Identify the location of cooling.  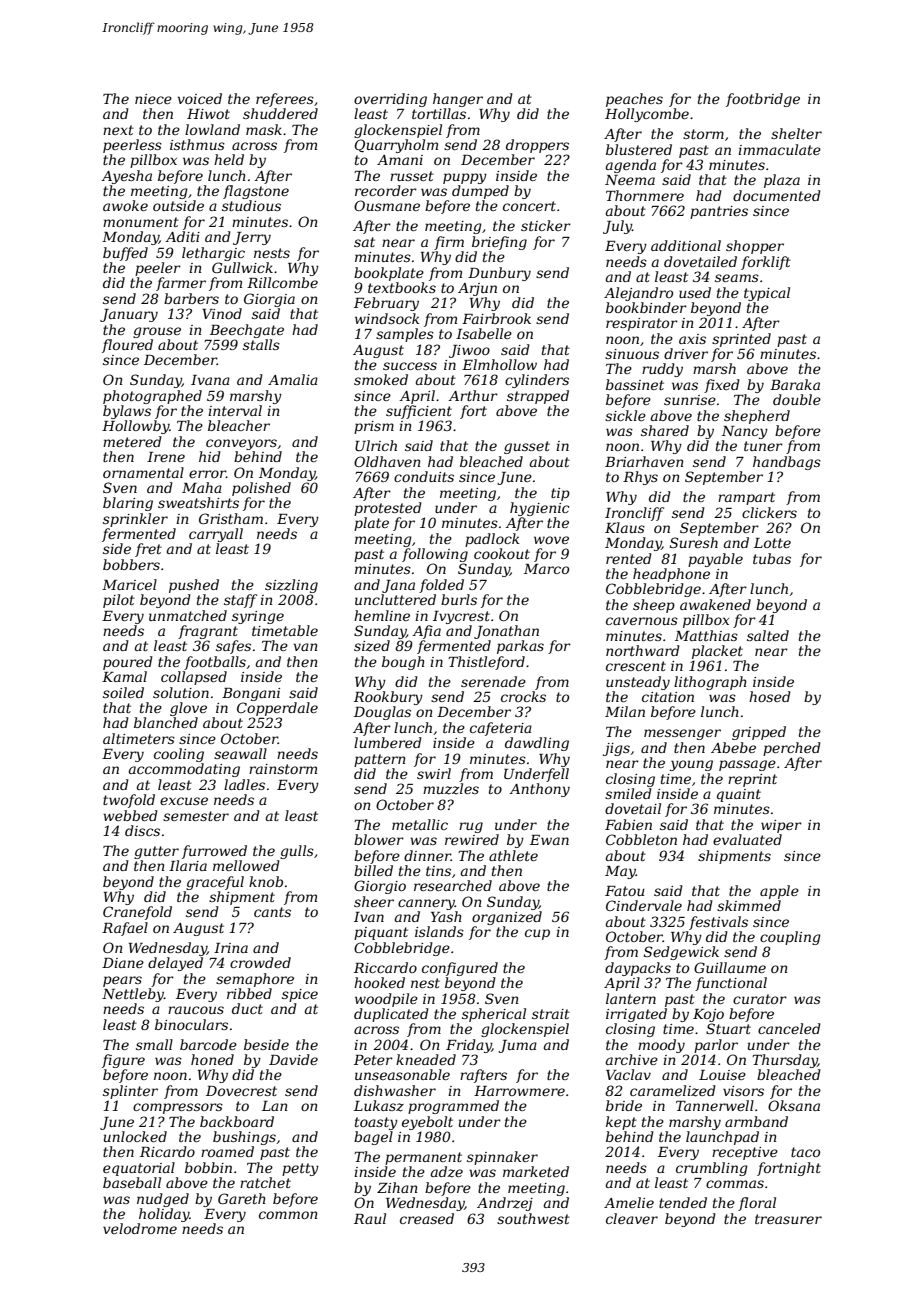
(179, 755).
